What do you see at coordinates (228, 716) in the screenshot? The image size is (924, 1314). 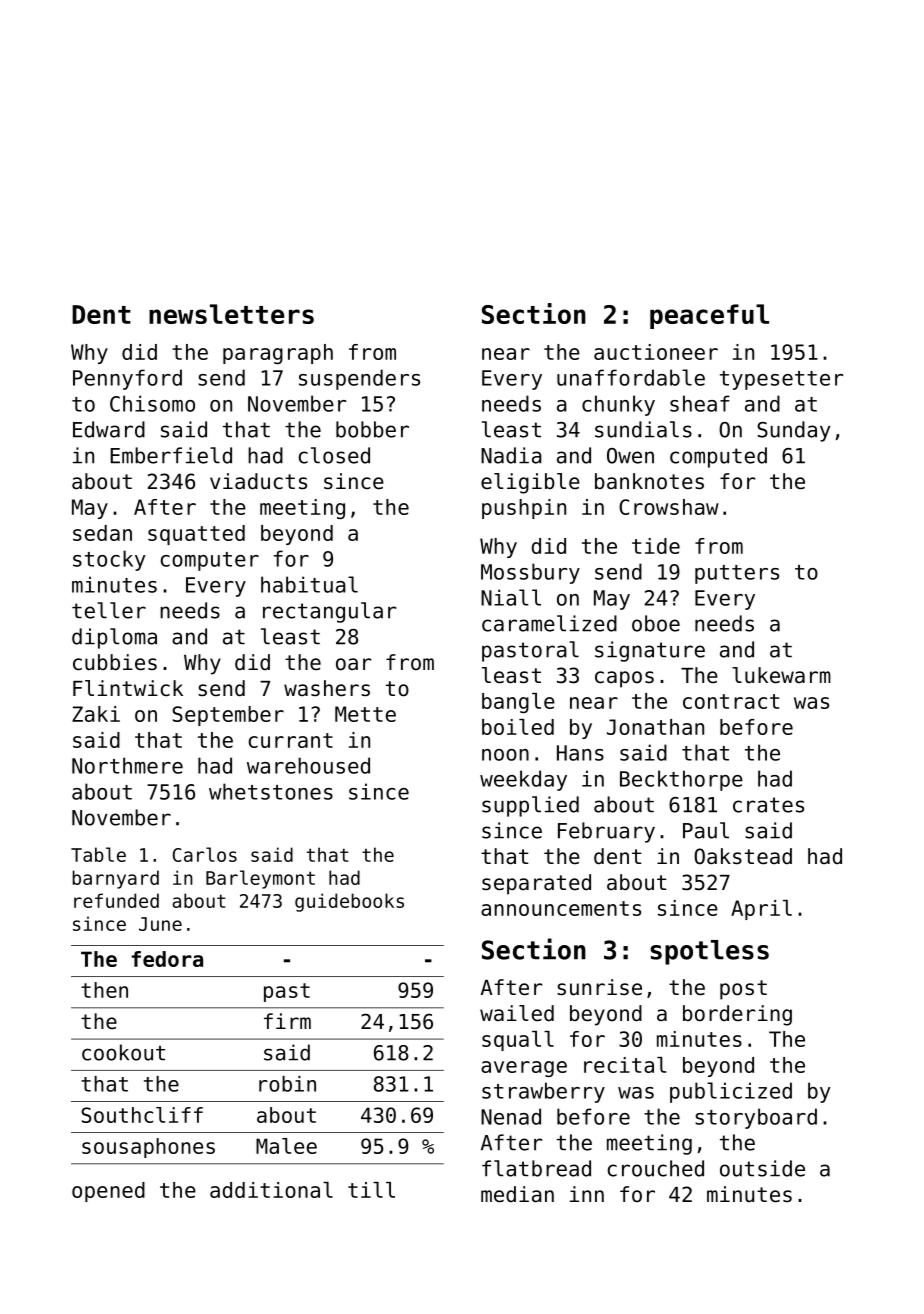 I see `September` at bounding box center [228, 716].
